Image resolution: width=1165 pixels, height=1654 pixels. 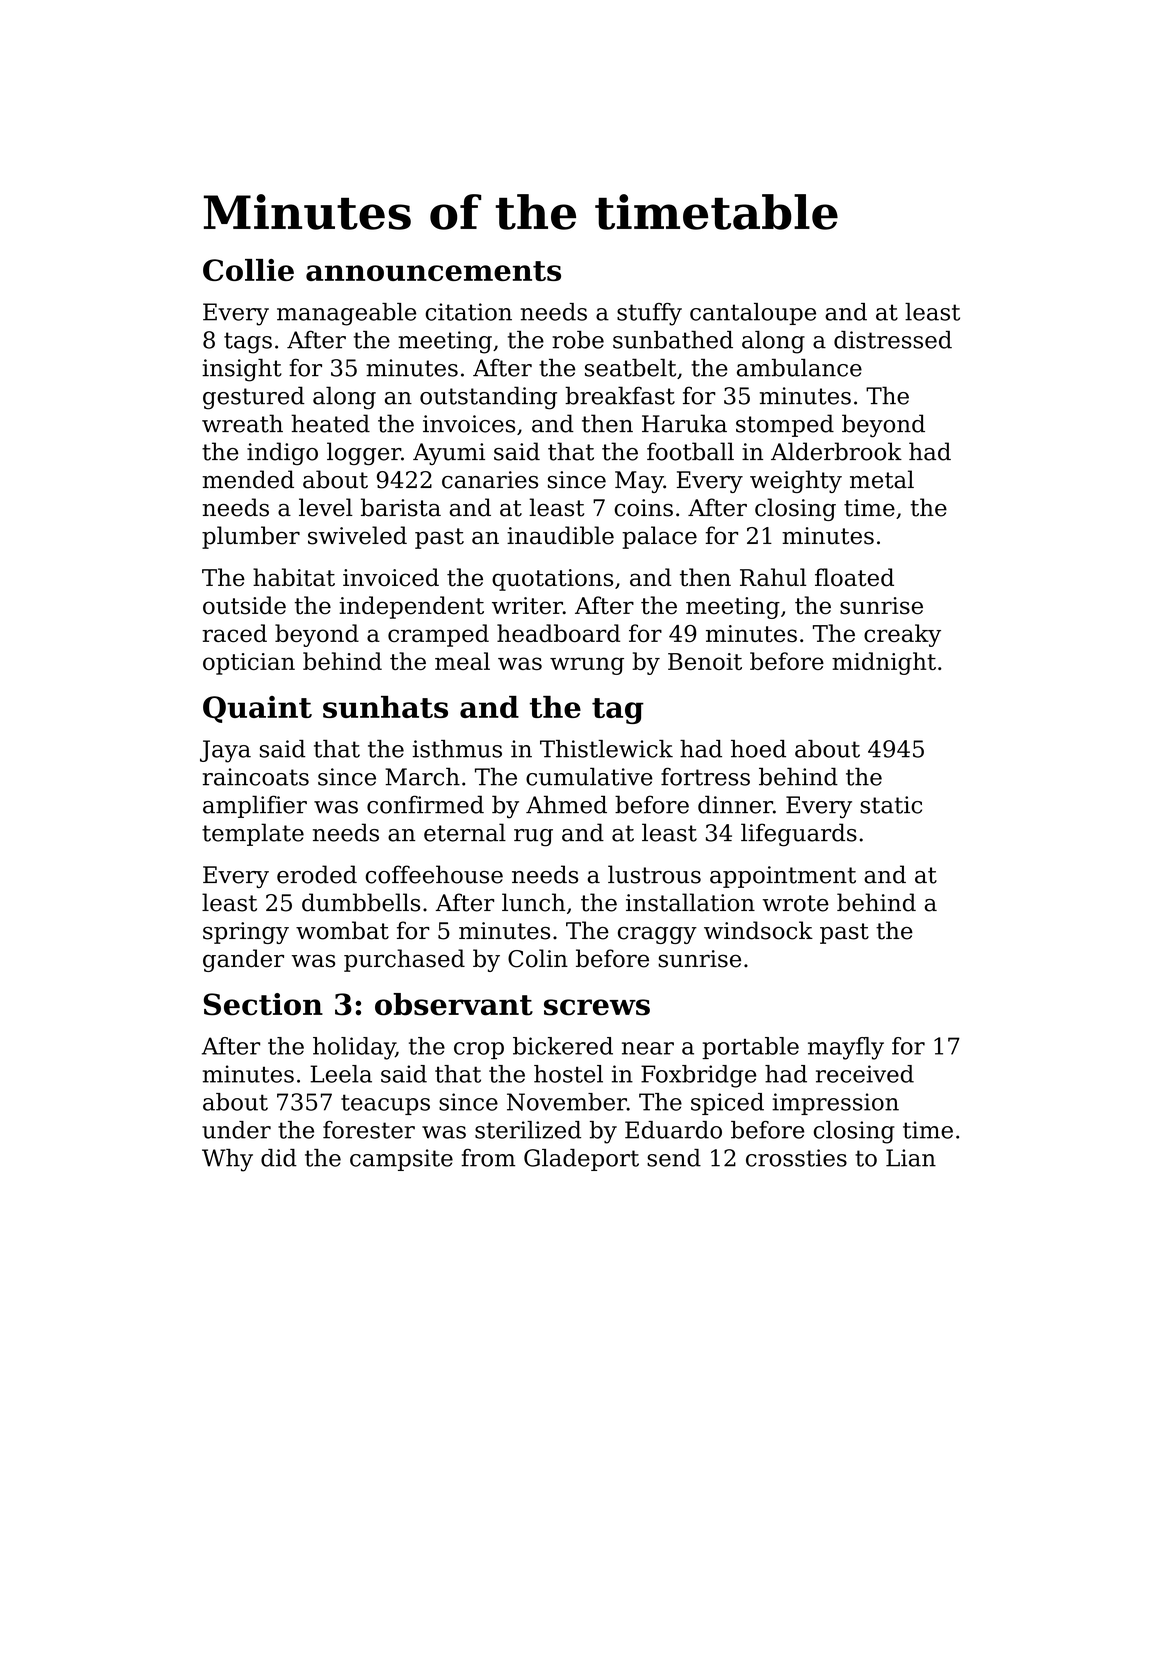 What do you see at coordinates (248, 270) in the page?
I see `Collie` at bounding box center [248, 270].
